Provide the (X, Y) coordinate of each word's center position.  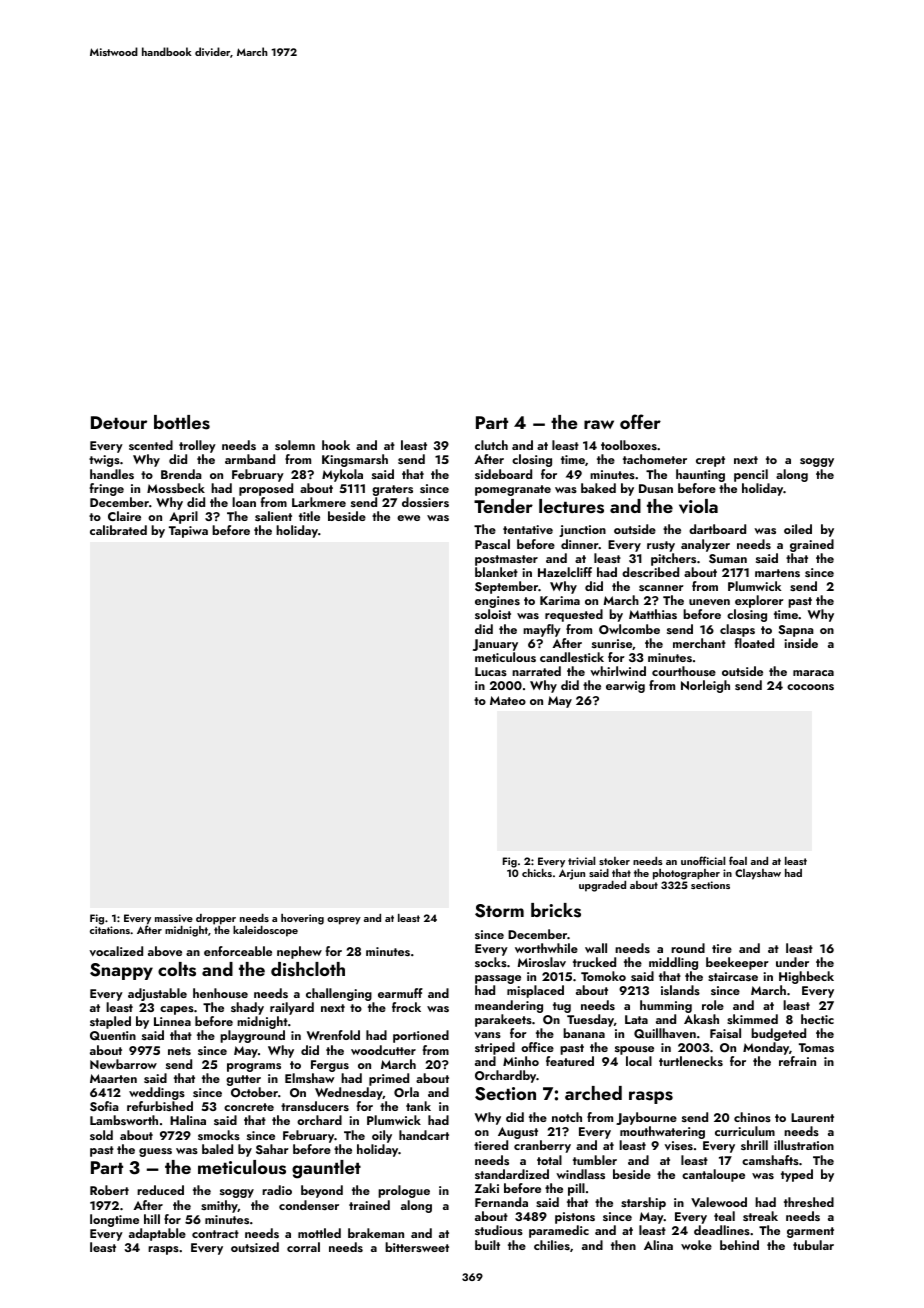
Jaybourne (646, 1118)
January (495, 645)
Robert (109, 1190)
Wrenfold (333, 1035)
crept (710, 461)
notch (567, 1117)
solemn (295, 445)
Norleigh (705, 686)
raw (599, 424)
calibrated (118, 530)
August (518, 1133)
